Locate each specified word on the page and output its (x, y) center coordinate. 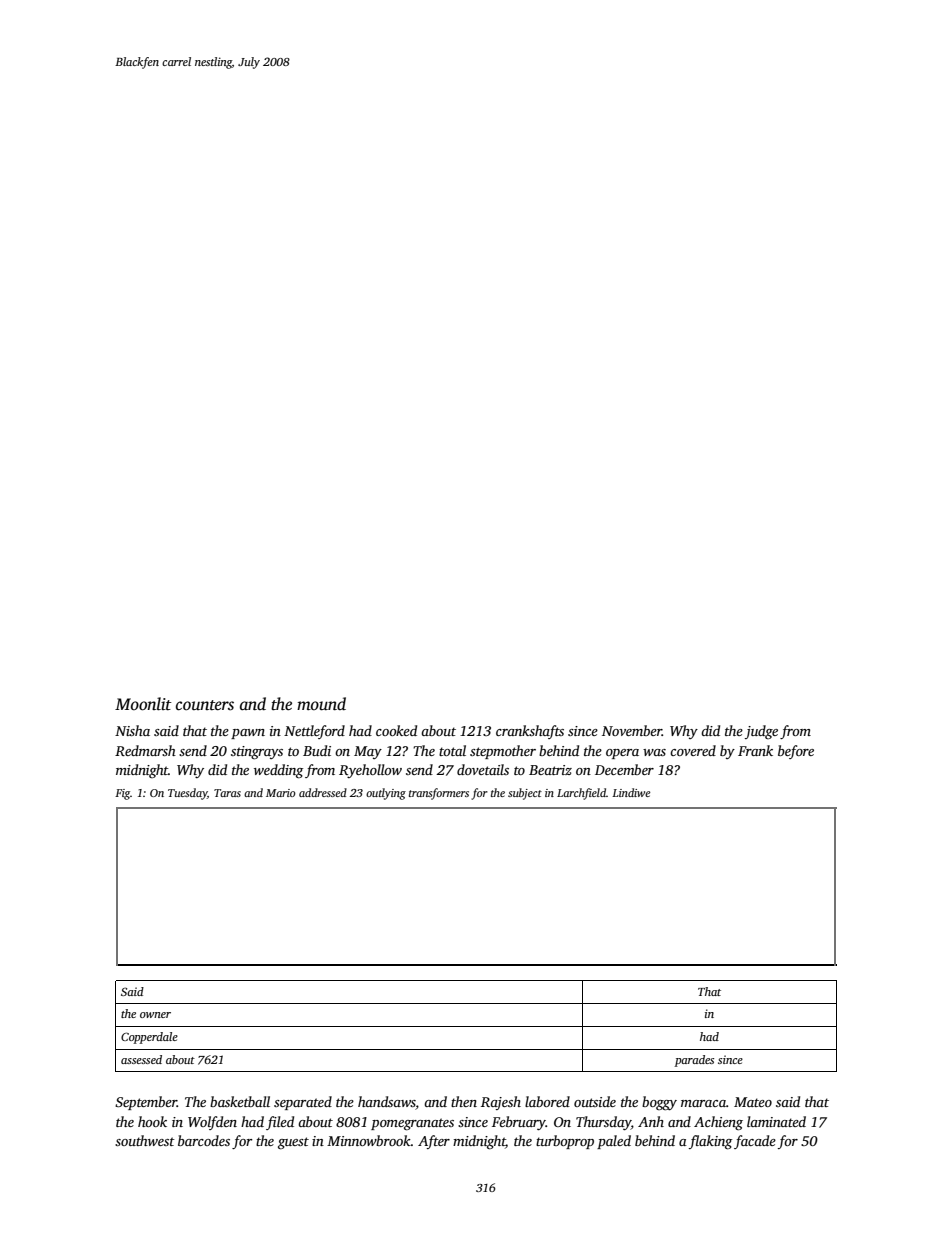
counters (205, 705)
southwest (145, 1140)
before (796, 752)
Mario (281, 793)
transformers (439, 794)
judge (761, 732)
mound (321, 704)
